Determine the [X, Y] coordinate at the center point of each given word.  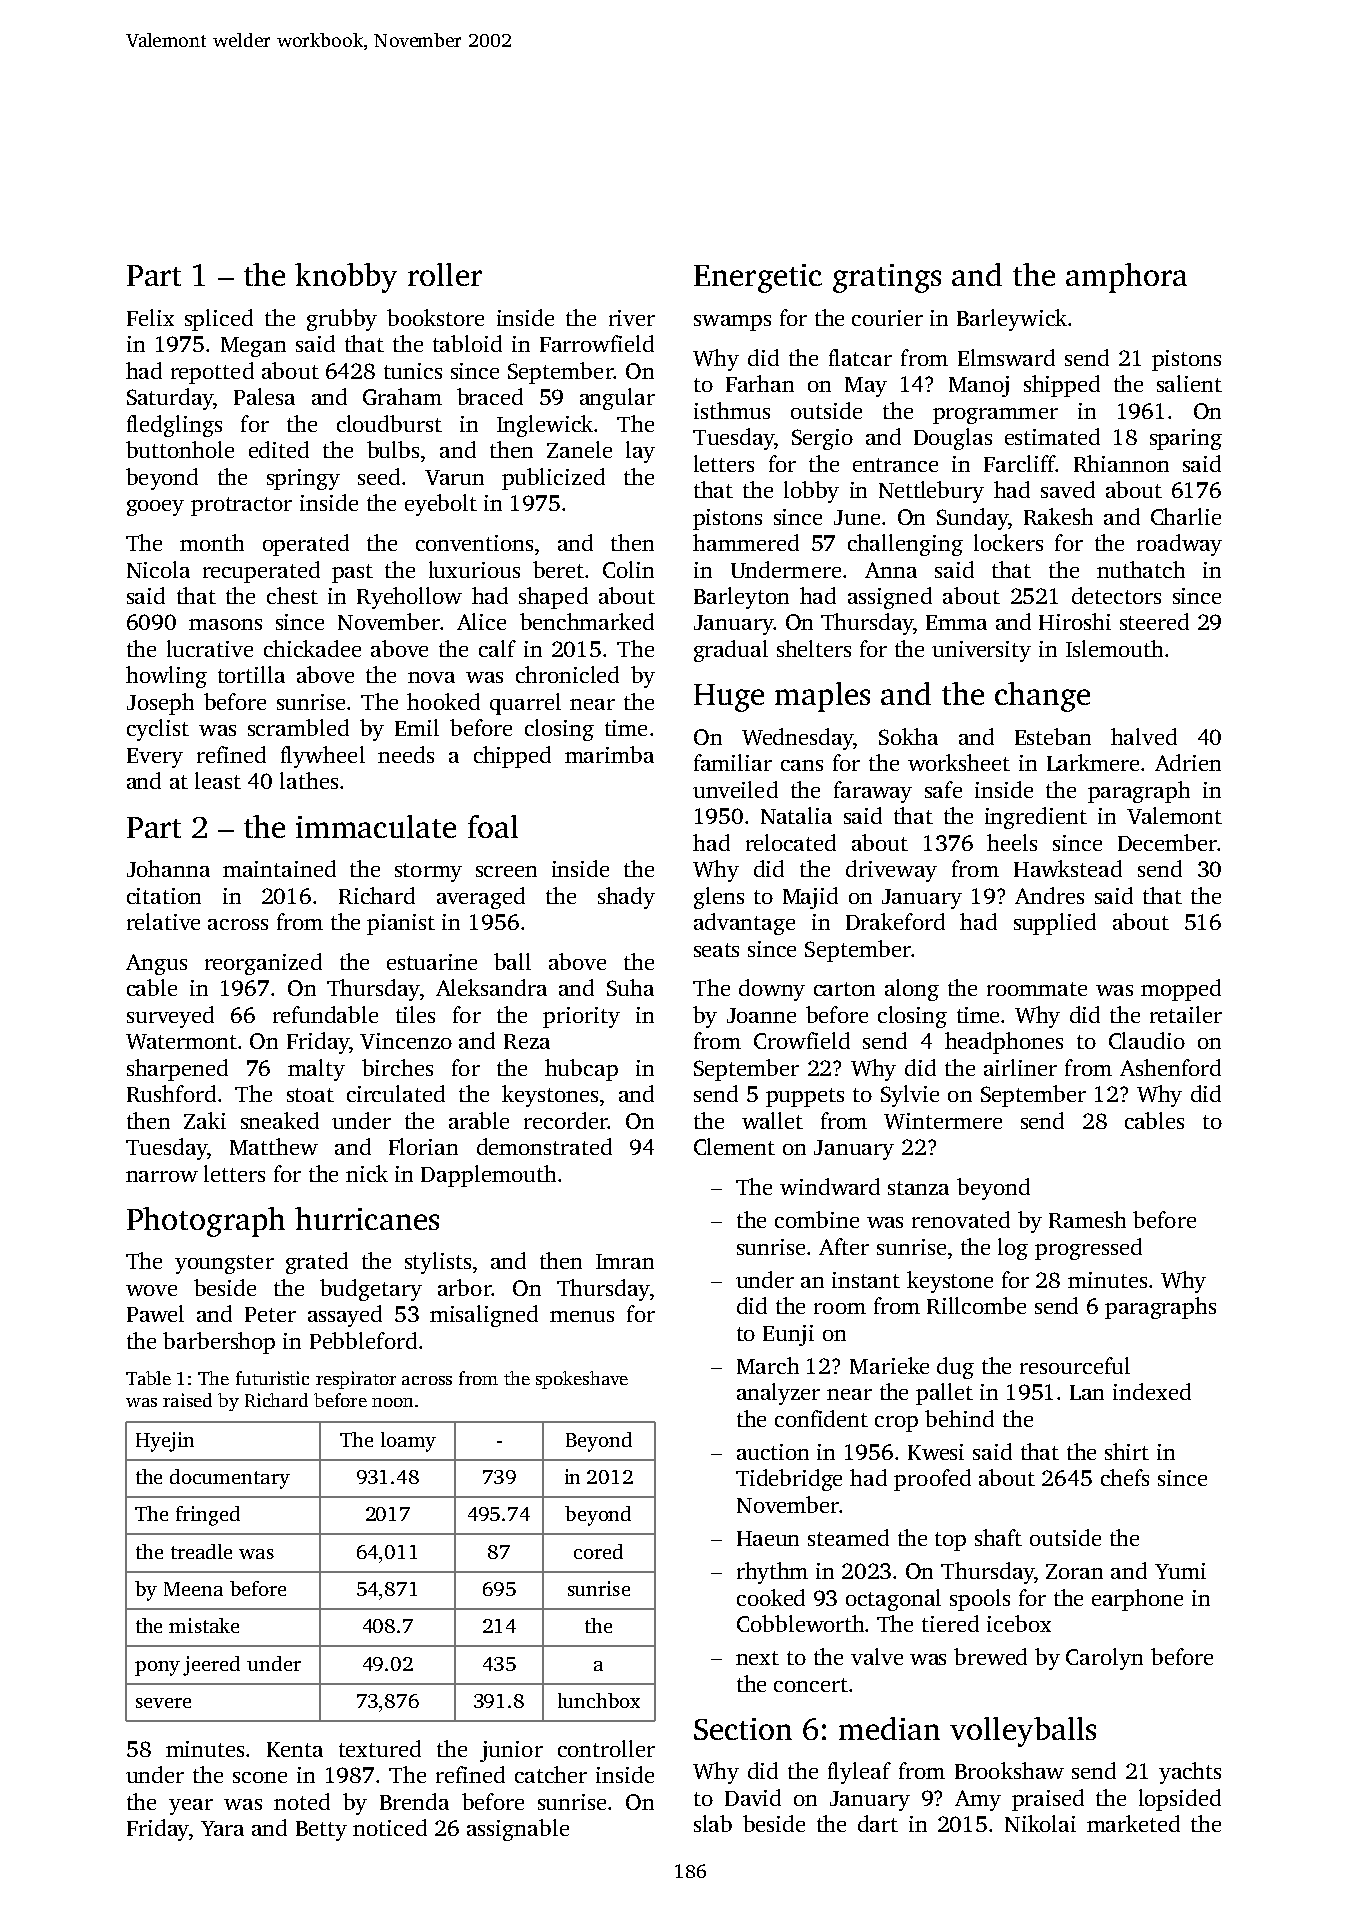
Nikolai [1040, 1823]
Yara [222, 1828]
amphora [1126, 278]
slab [713, 1823]
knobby [346, 278]
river [632, 318]
